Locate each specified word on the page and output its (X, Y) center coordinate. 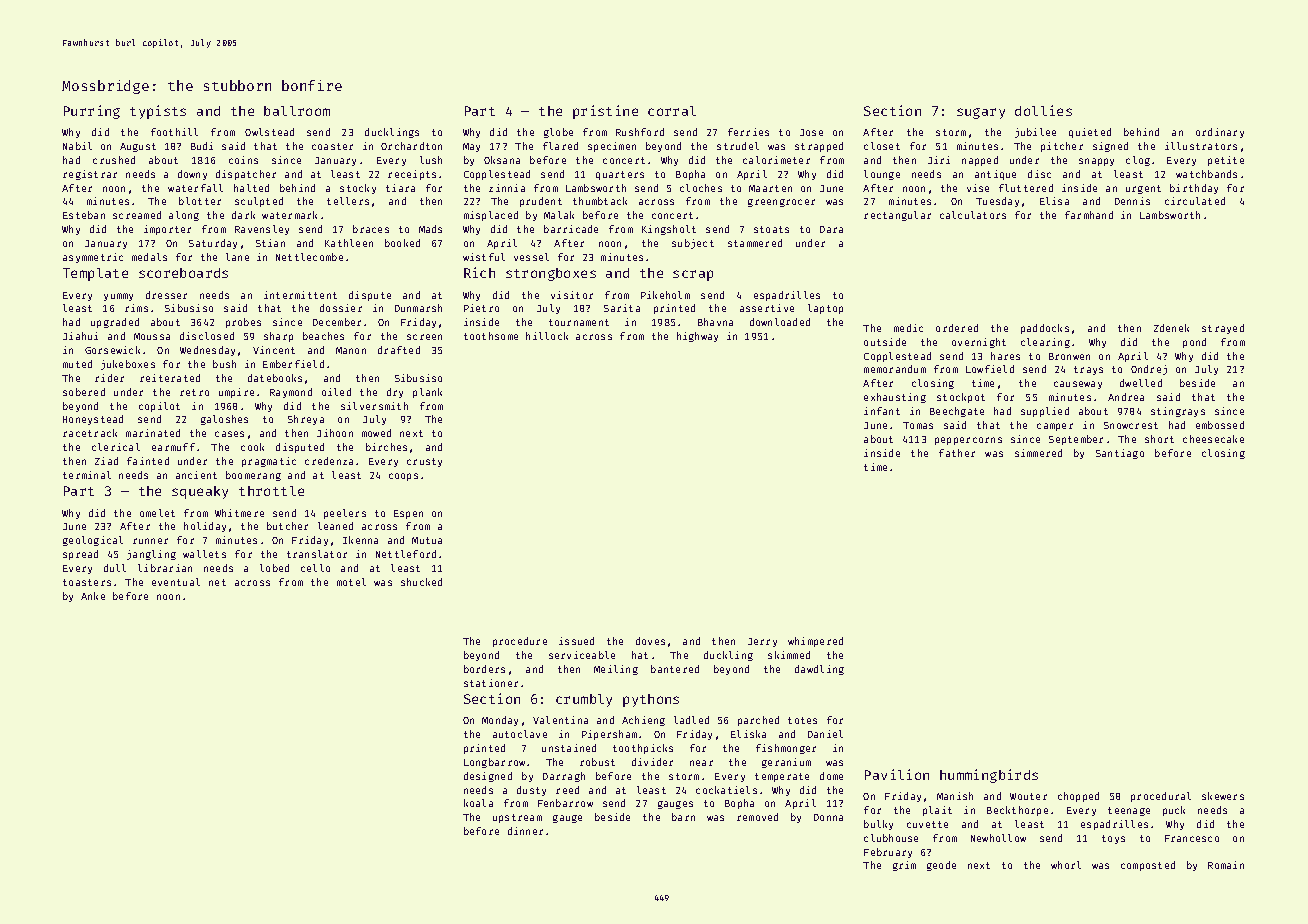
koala (478, 803)
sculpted (259, 202)
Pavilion (897, 774)
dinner (525, 831)
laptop (825, 309)
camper (1055, 427)
